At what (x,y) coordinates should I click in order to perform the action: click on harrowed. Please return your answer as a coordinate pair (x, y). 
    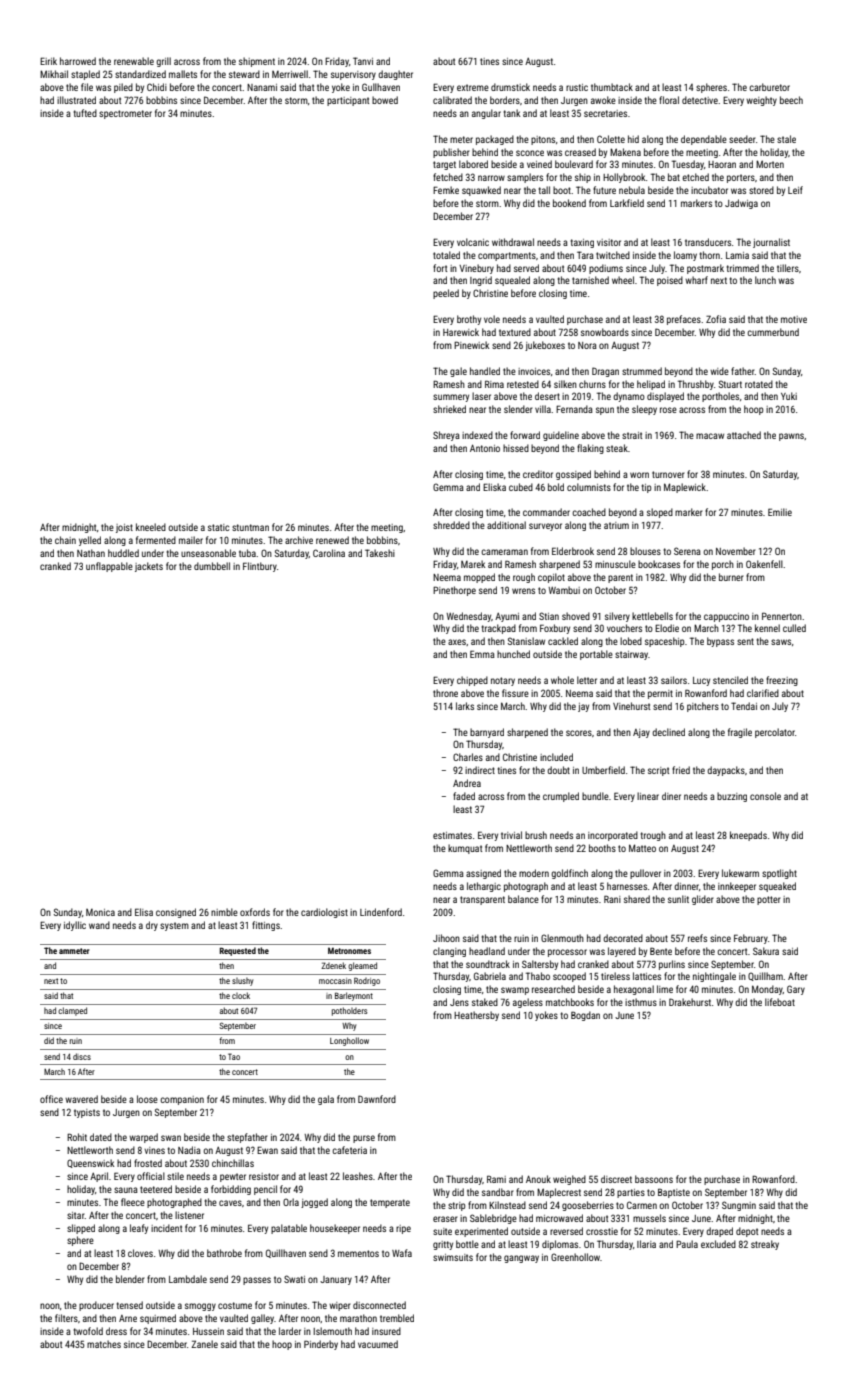
    Looking at the image, I should click on (78, 61).
